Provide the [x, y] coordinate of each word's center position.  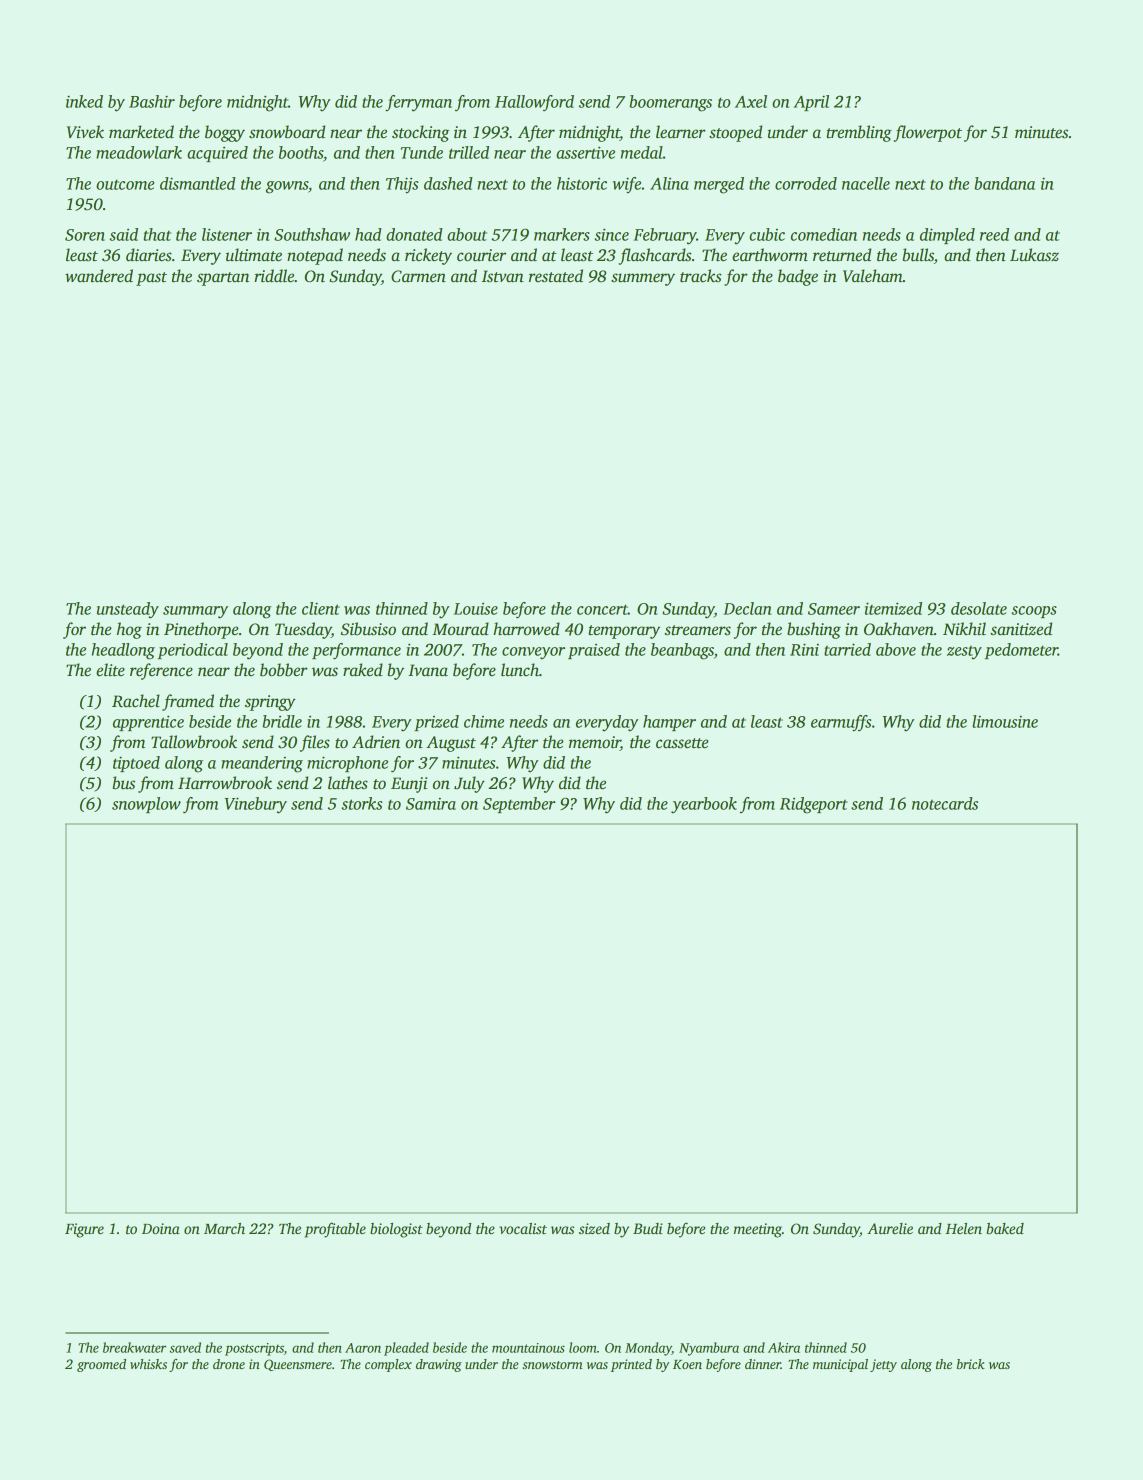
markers [562, 234]
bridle [282, 721]
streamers [697, 630]
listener [227, 234]
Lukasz [1034, 255]
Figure [84, 1230]
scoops [1034, 612]
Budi [648, 1228]
